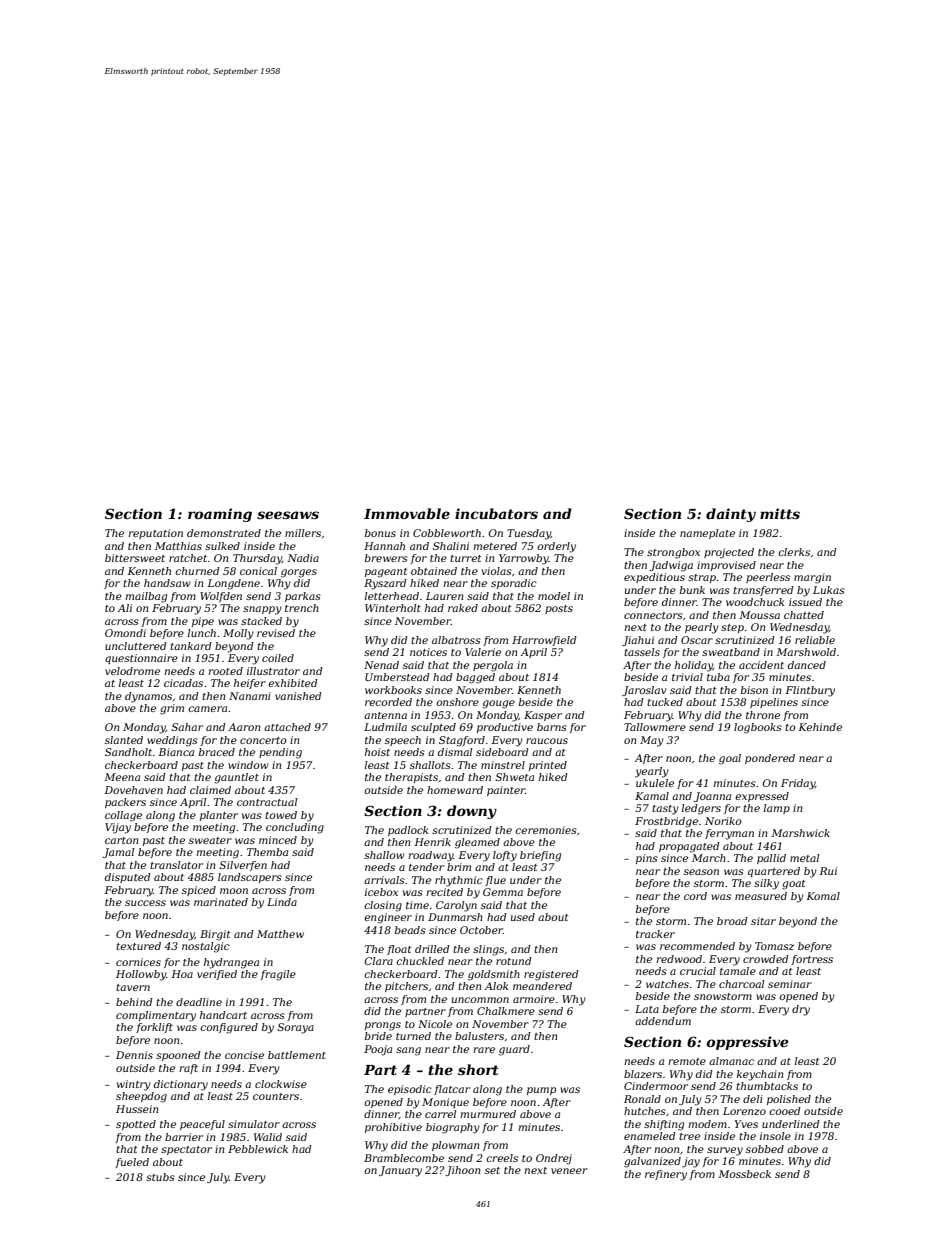 This image has width=952, height=1233. I want to click on mitts, so click(780, 513).
